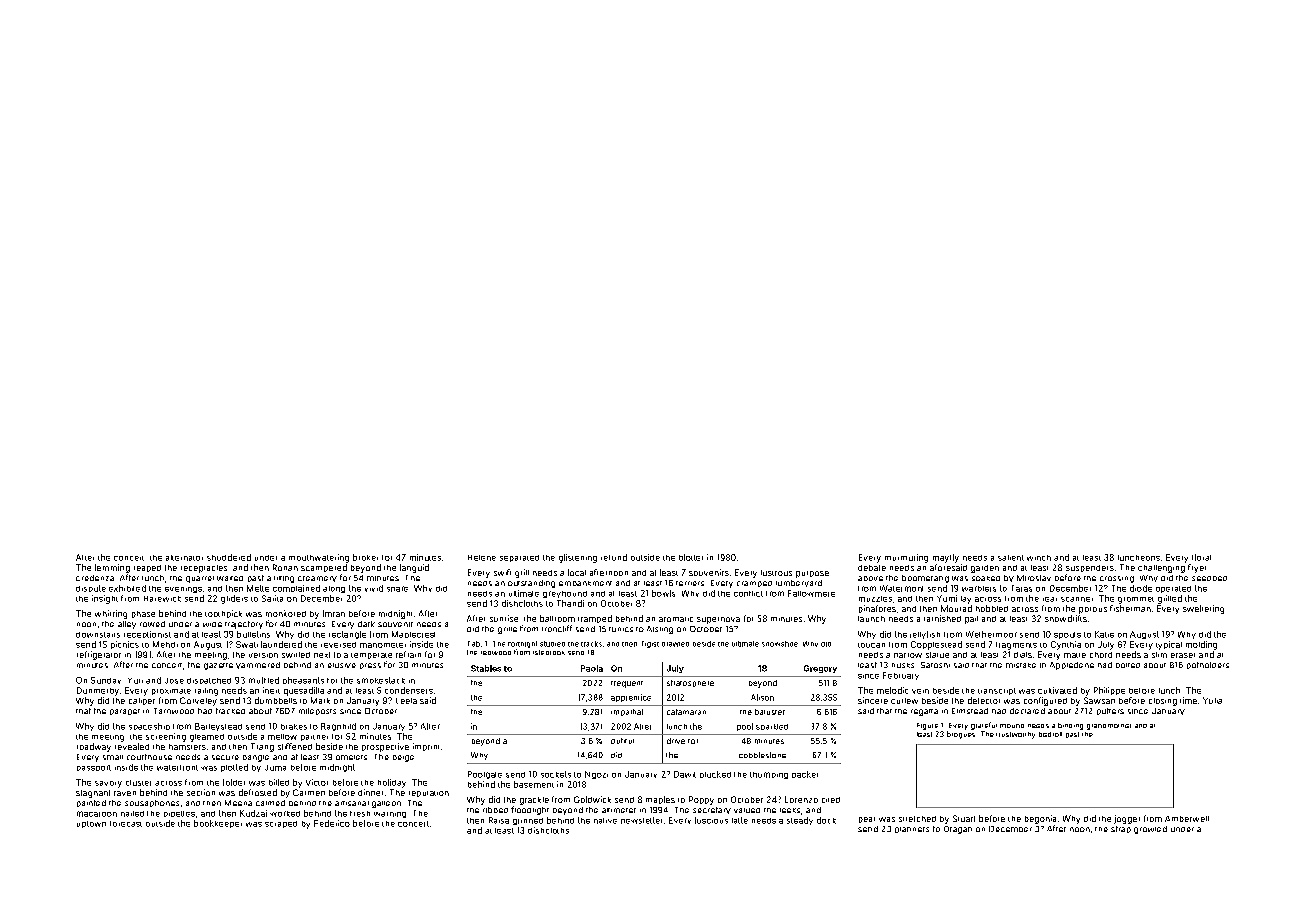  Describe the element at coordinates (676, 619) in the page. I see `aromatic` at that location.
